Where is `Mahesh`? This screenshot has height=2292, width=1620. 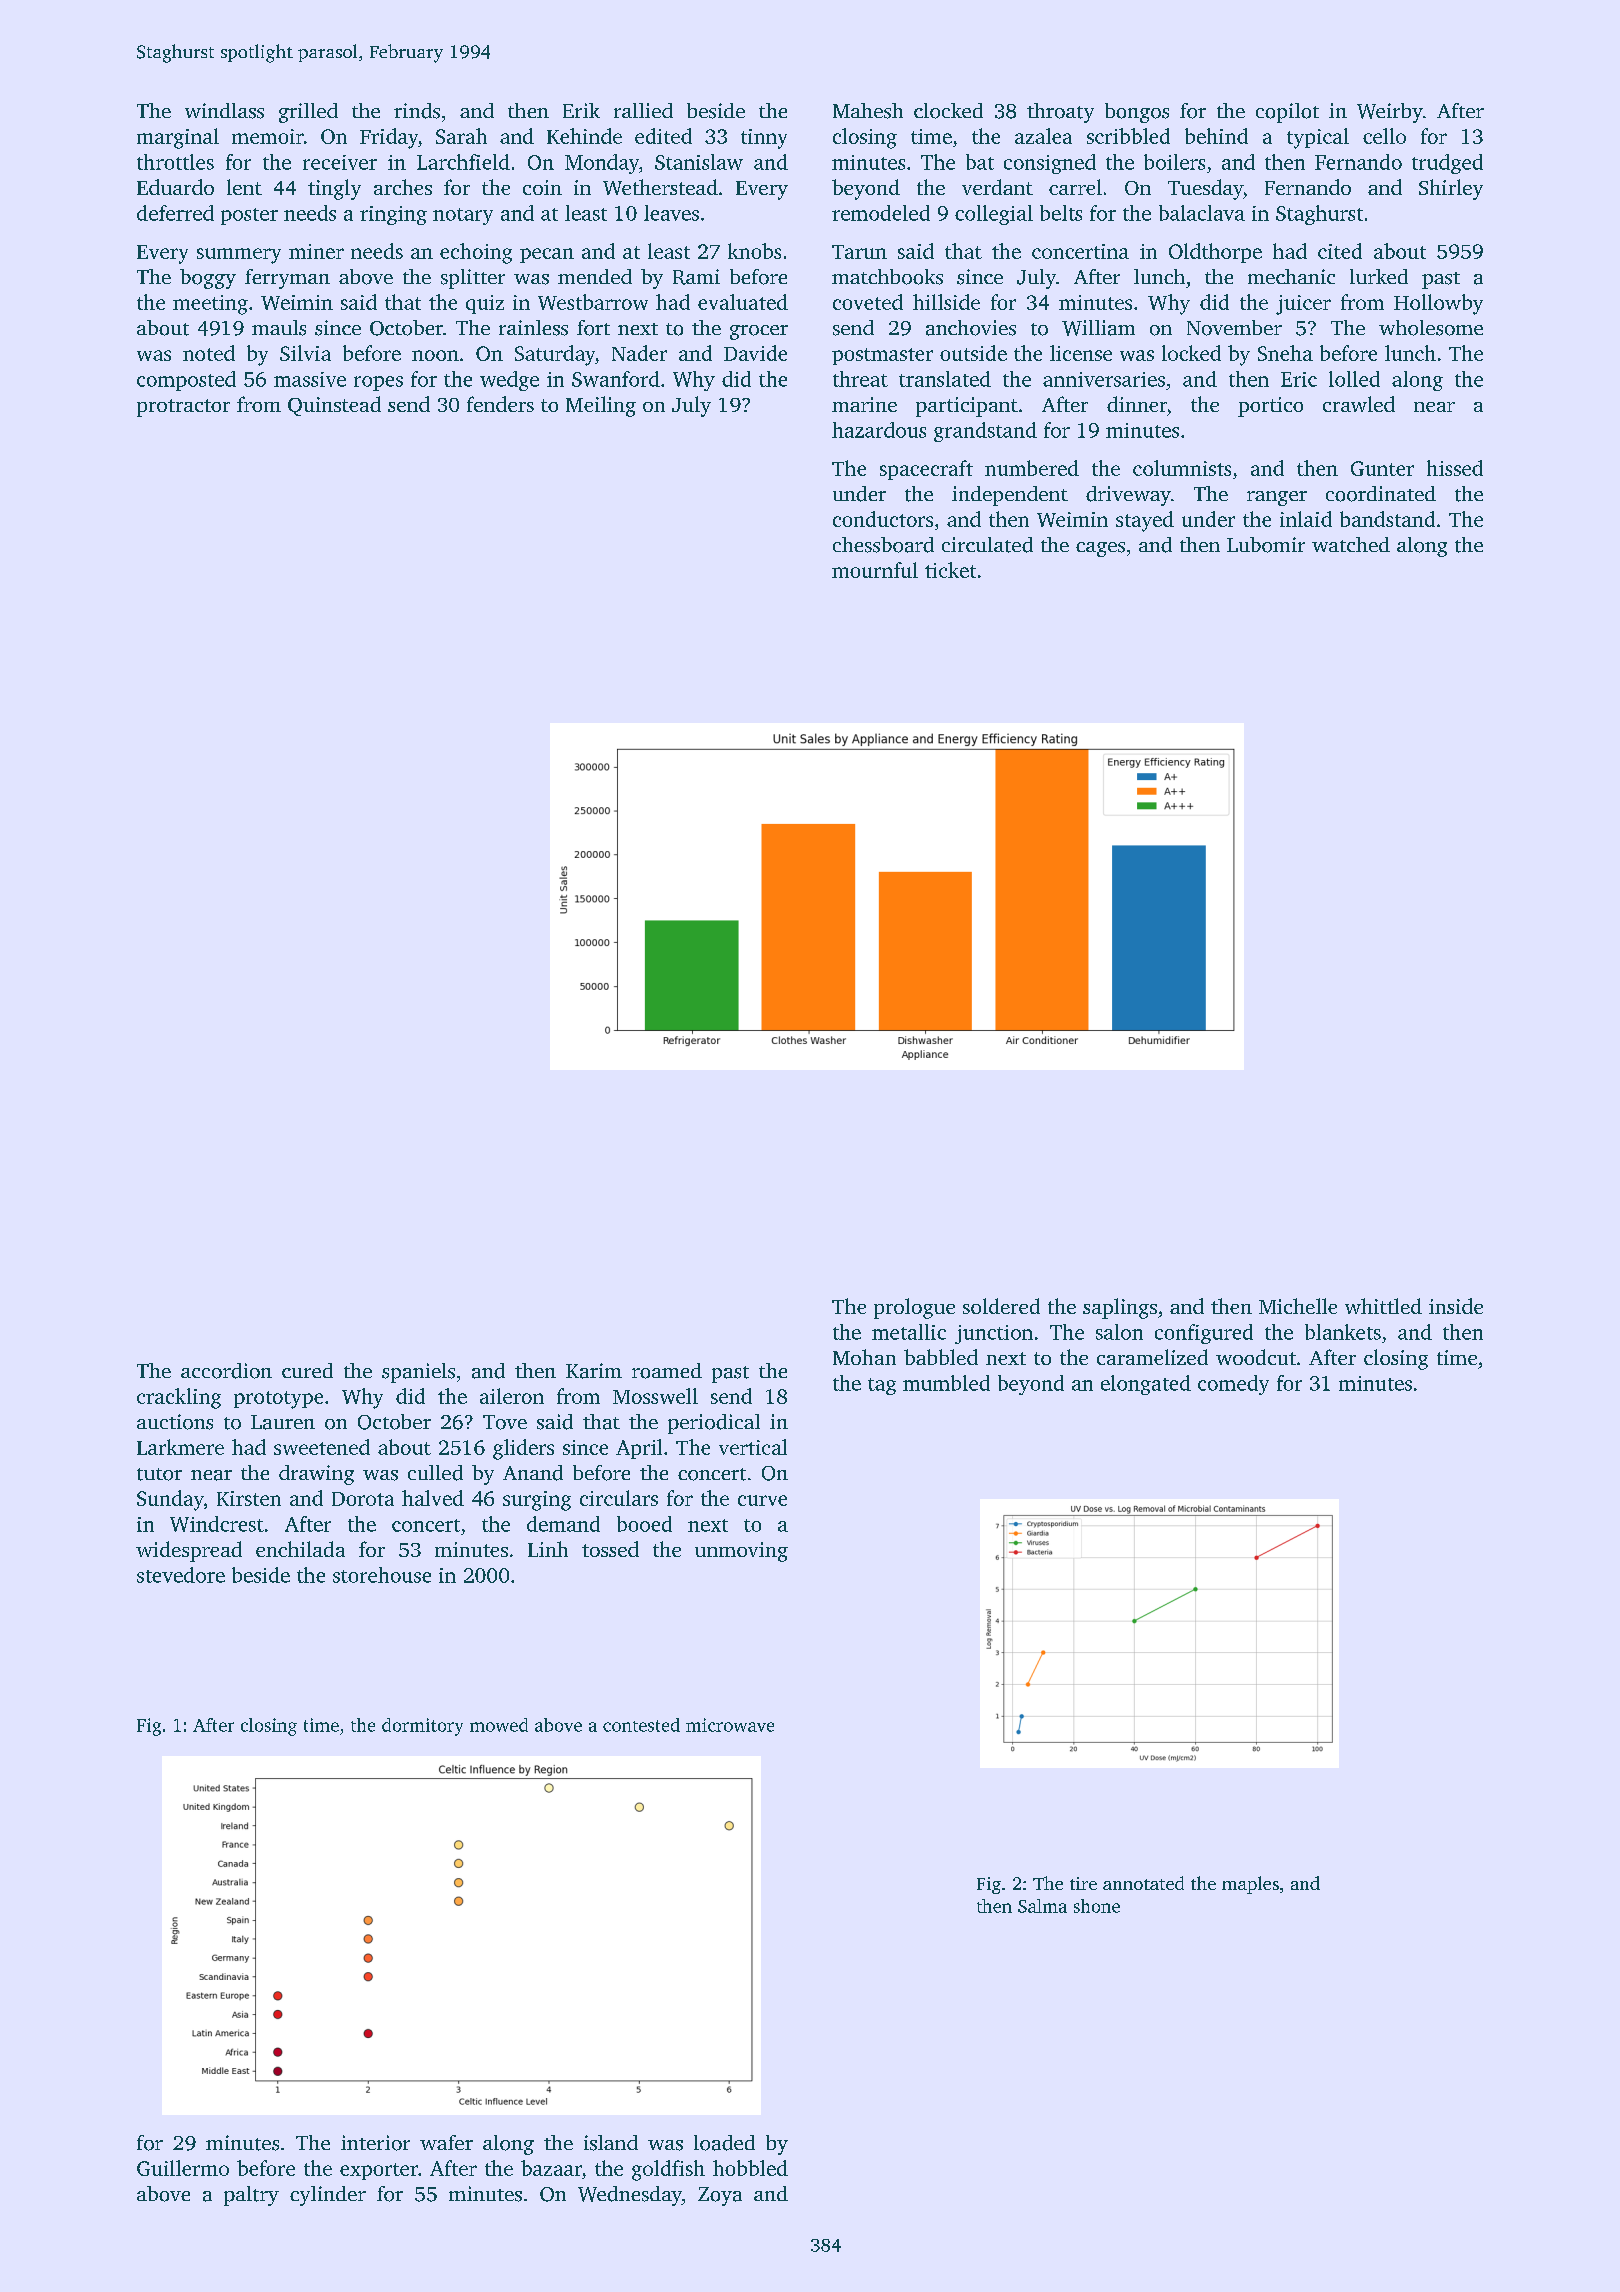 Mahesh is located at coordinates (868, 111).
